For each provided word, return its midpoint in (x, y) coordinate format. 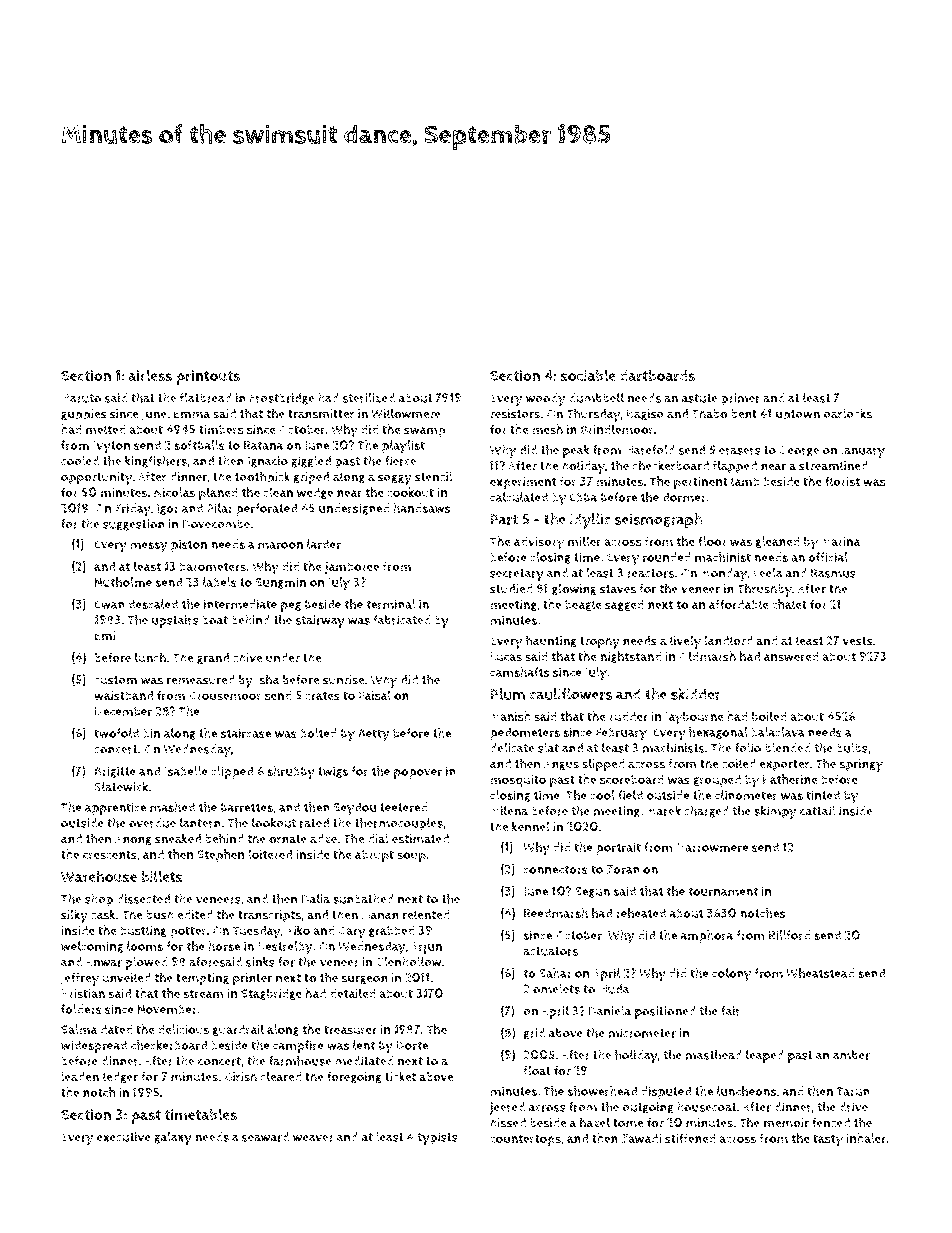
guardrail (238, 1030)
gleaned (777, 542)
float (537, 1070)
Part (504, 519)
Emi (105, 636)
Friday (133, 510)
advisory (539, 543)
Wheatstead (820, 973)
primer (740, 399)
